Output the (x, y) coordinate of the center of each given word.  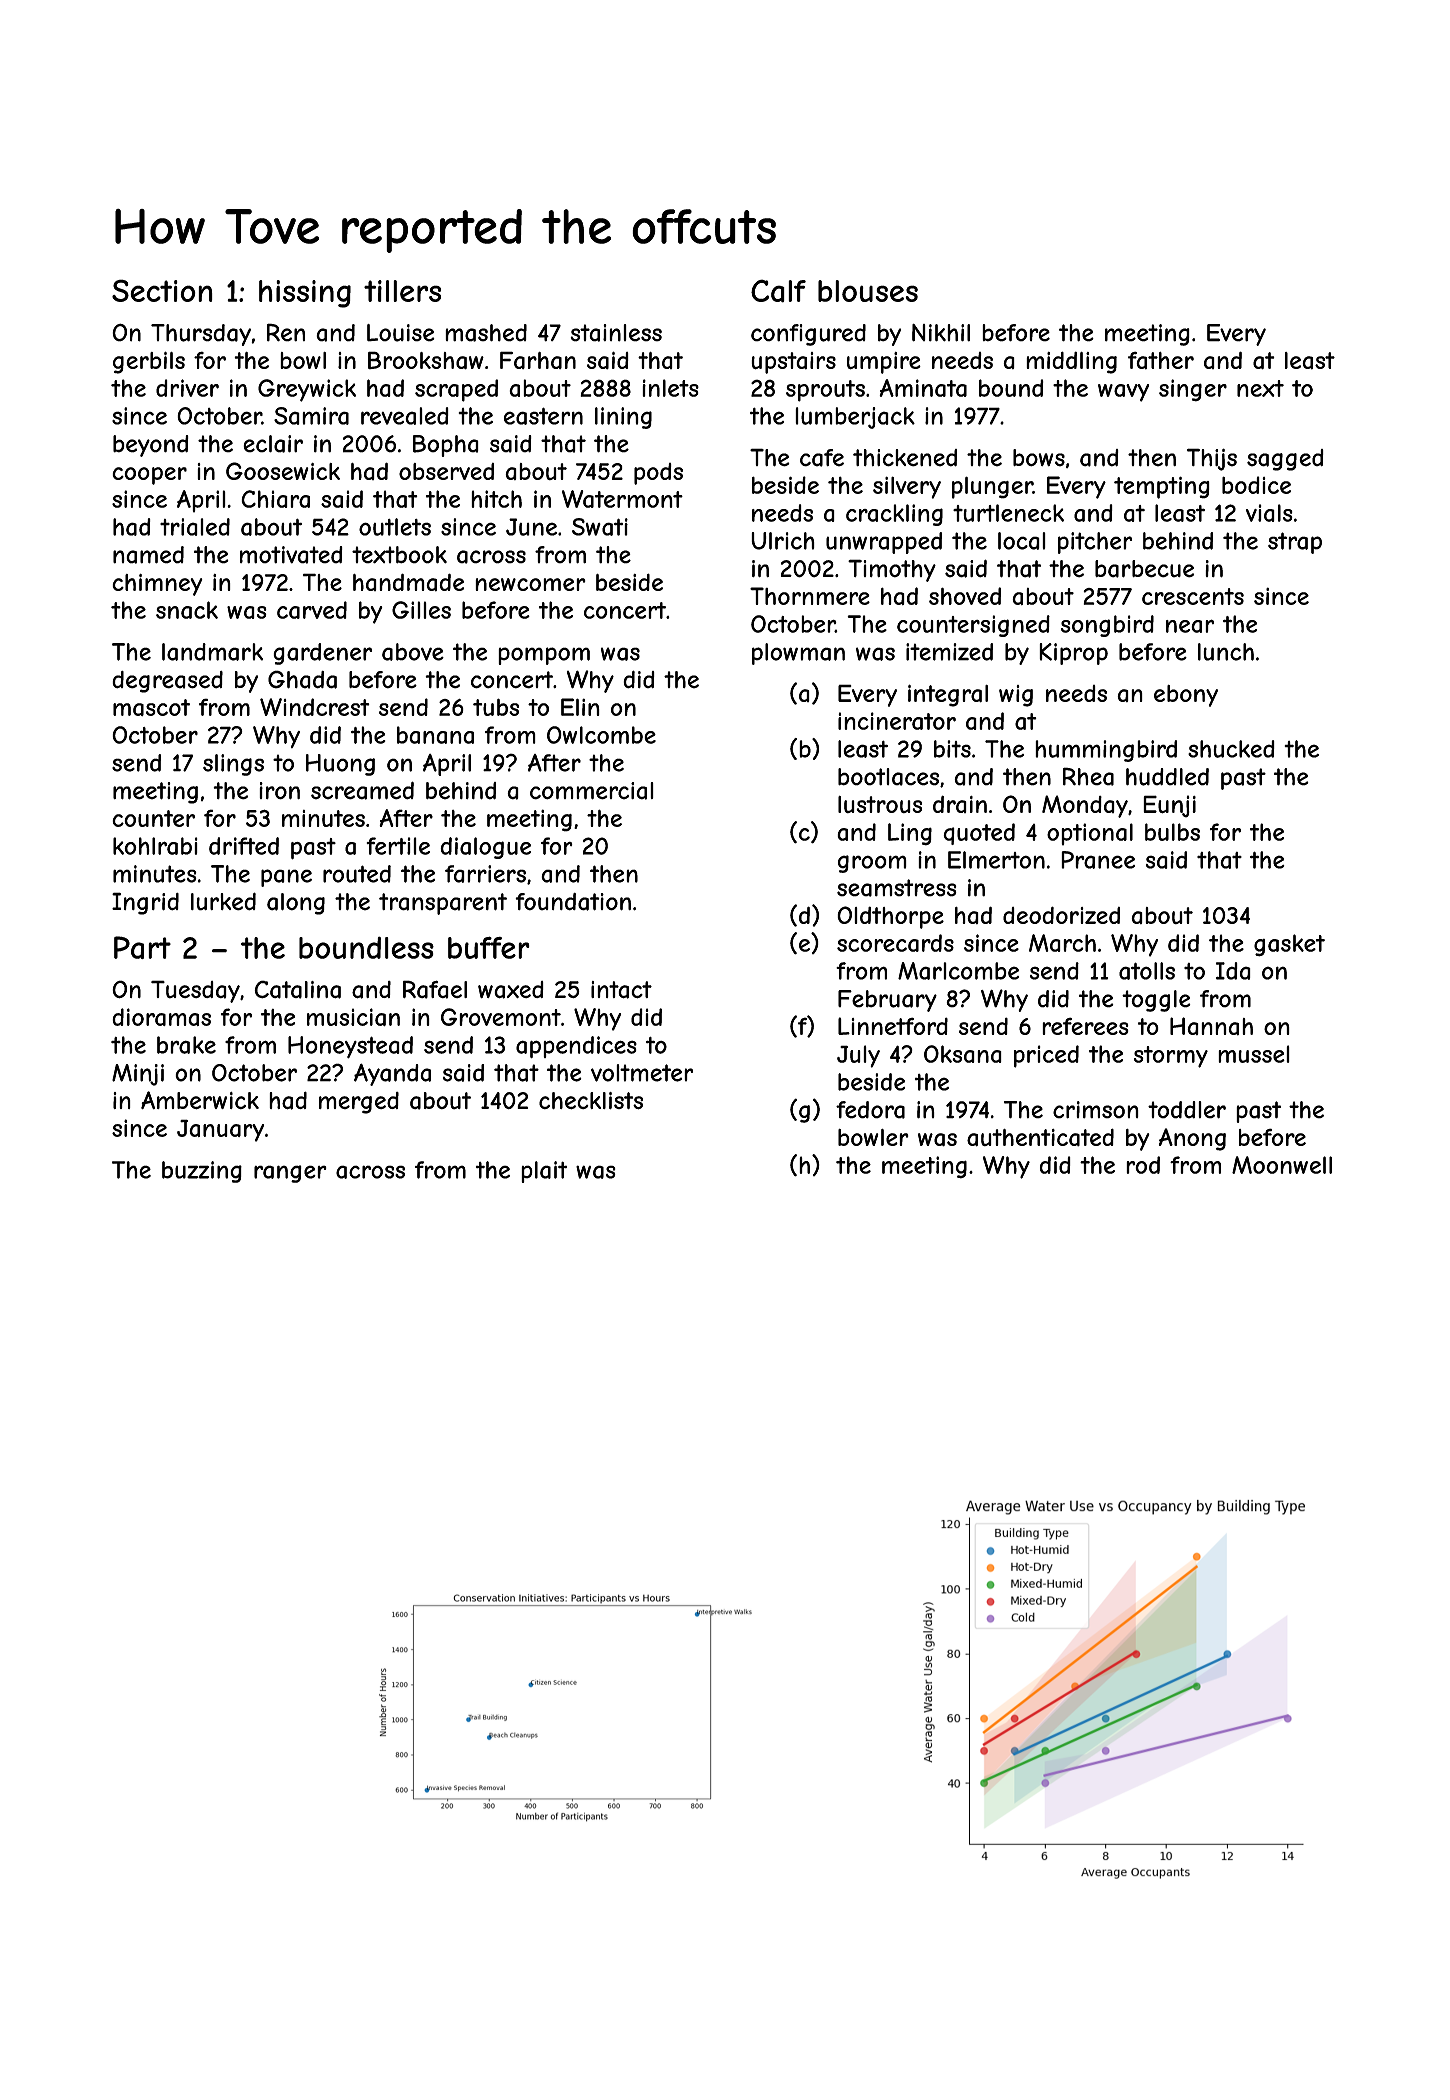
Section (162, 290)
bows (1039, 458)
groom (872, 864)
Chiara (275, 499)
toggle (1156, 1001)
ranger (290, 1174)
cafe (822, 458)
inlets (670, 388)
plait (544, 1172)
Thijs (1212, 459)
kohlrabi (155, 846)
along (296, 904)
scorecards (895, 943)
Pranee (1098, 860)
